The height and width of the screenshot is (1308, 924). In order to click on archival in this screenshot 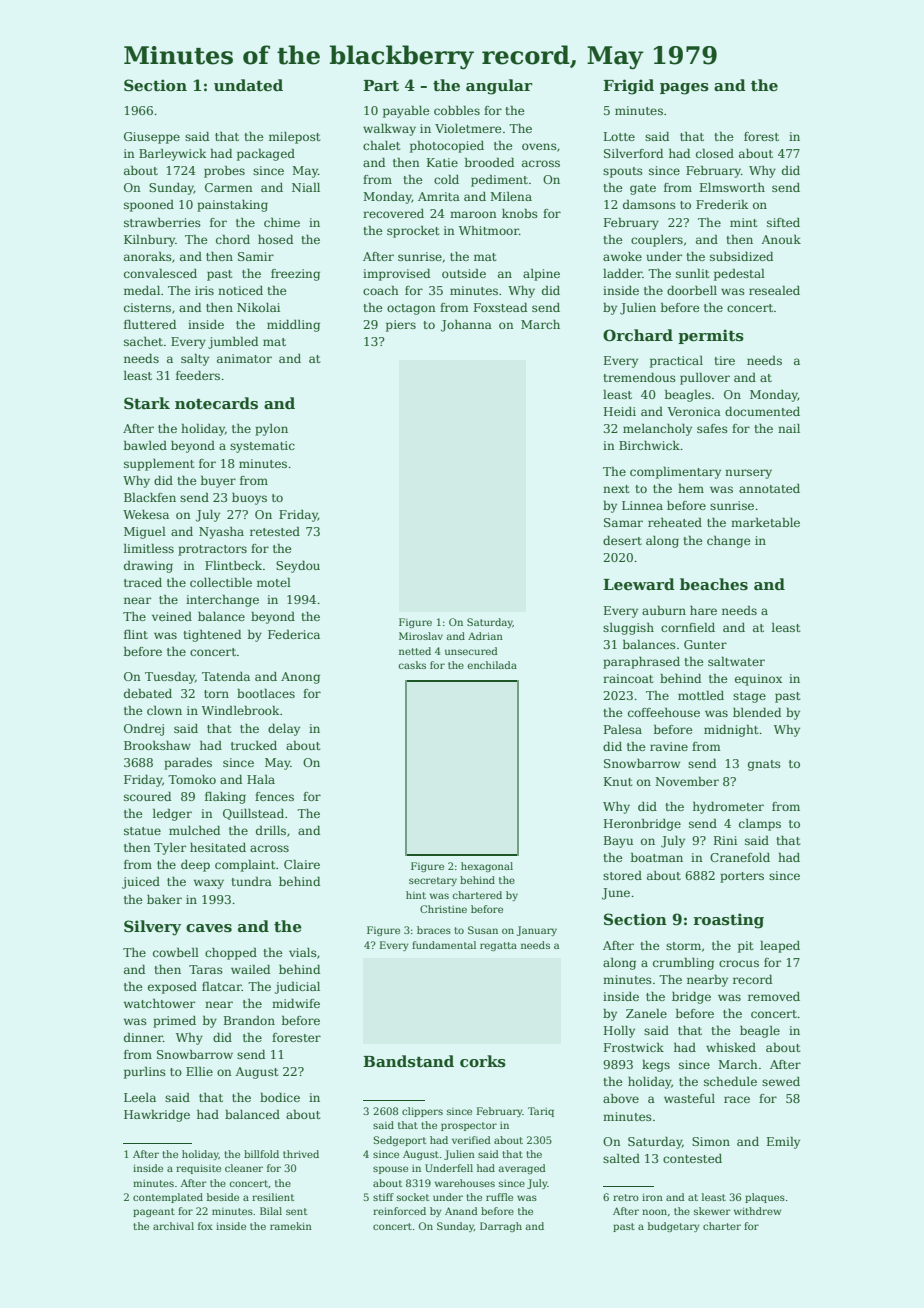, I will do `click(173, 1226)`.
